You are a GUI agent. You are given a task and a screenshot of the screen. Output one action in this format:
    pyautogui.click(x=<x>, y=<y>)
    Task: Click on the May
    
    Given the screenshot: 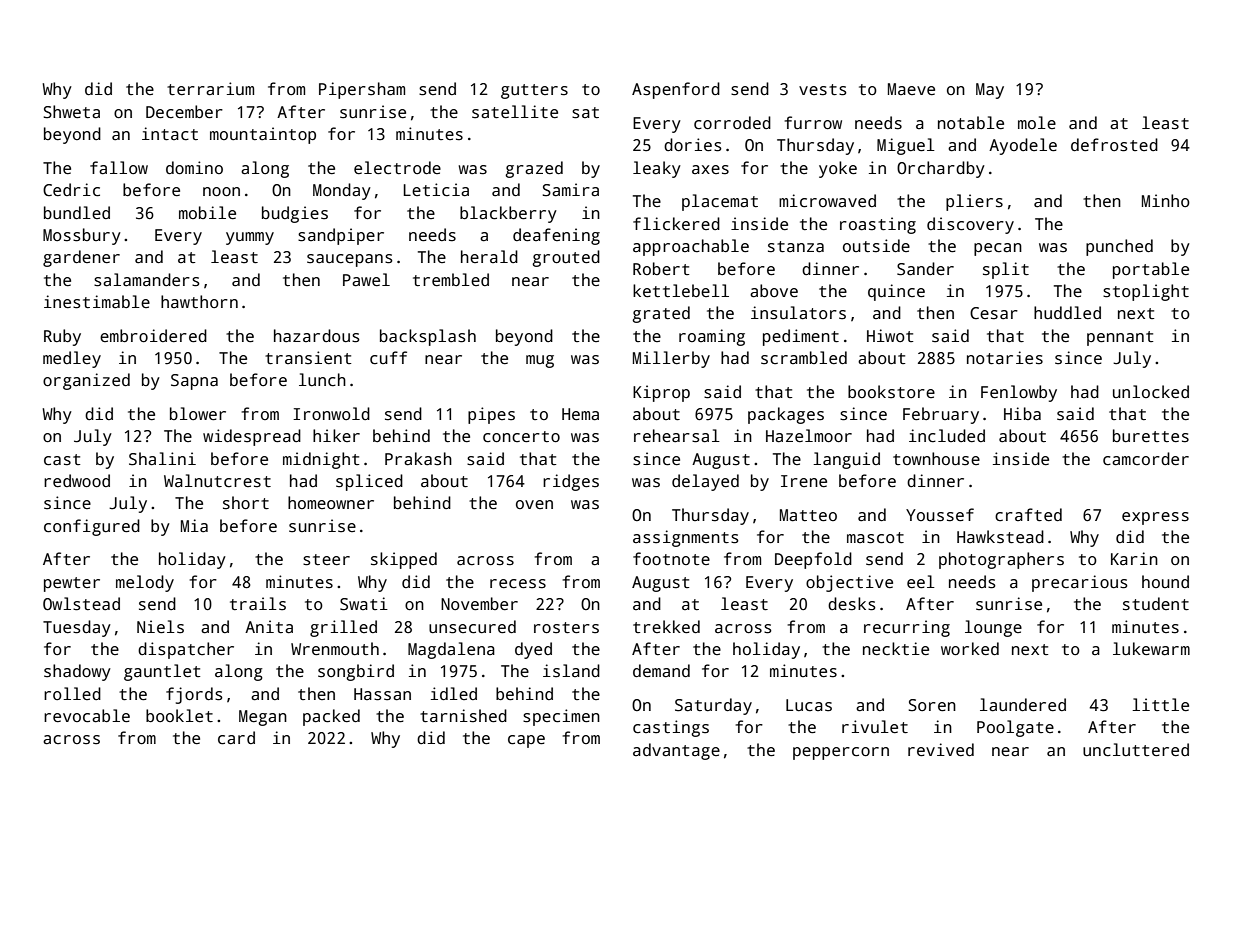 What is the action you would take?
    pyautogui.click(x=990, y=91)
